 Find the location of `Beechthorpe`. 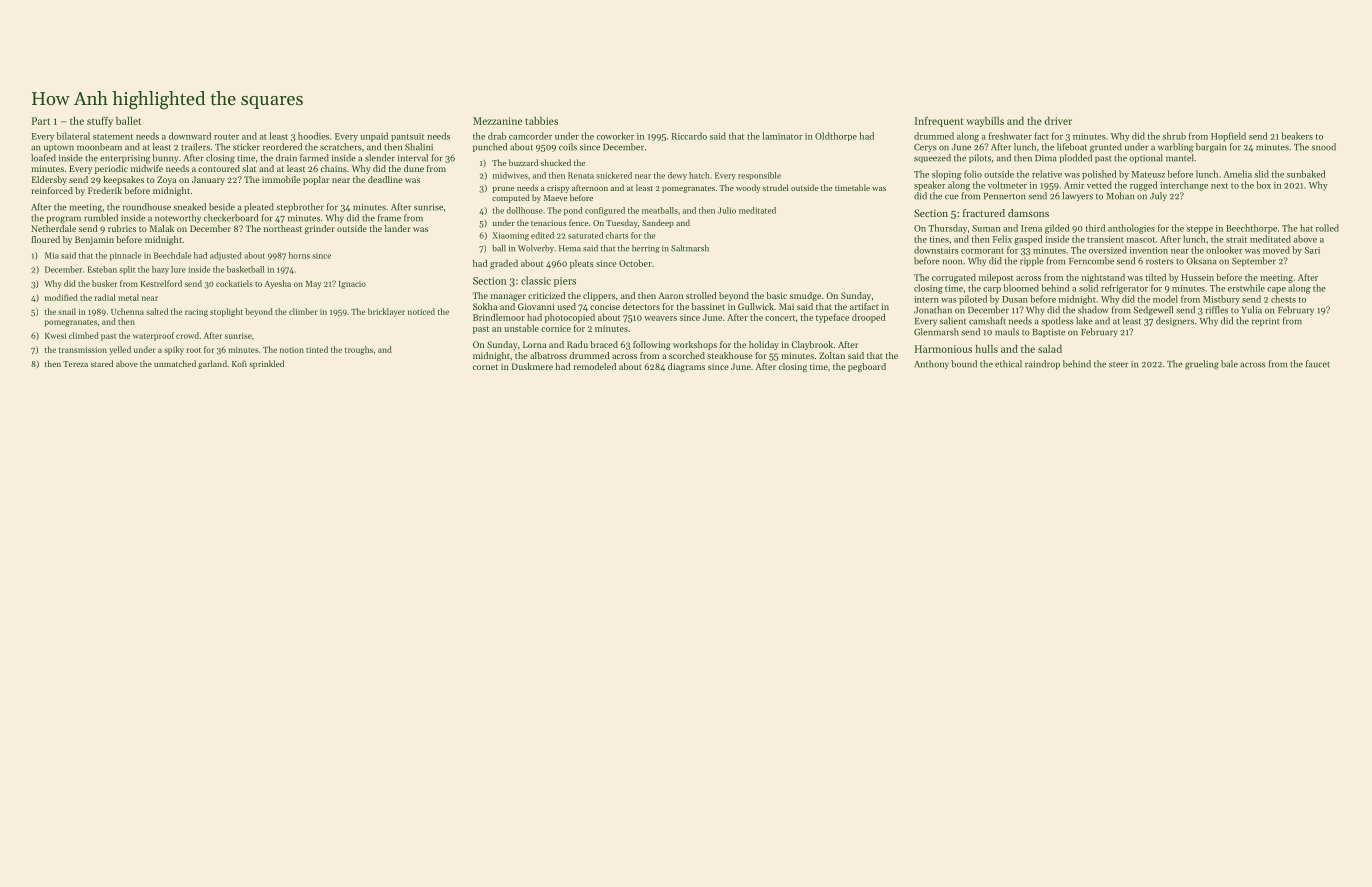

Beechthorpe is located at coordinates (1251, 229).
